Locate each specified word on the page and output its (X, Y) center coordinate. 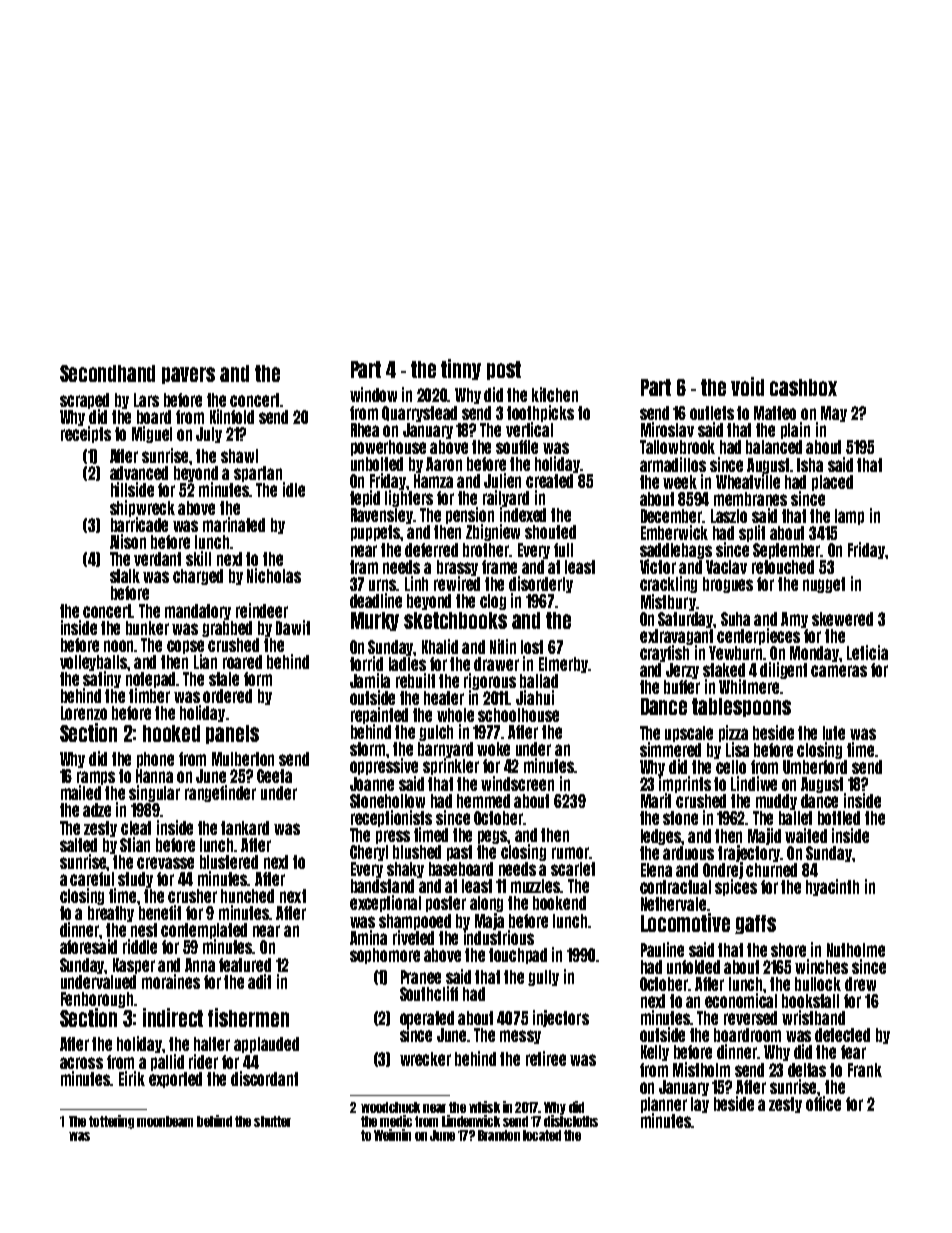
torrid (366, 663)
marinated (234, 524)
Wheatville (748, 481)
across (81, 1063)
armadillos (673, 464)
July (209, 435)
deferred (431, 550)
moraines (171, 981)
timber (149, 695)
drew (860, 984)
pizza (733, 733)
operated (427, 1019)
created (549, 481)
